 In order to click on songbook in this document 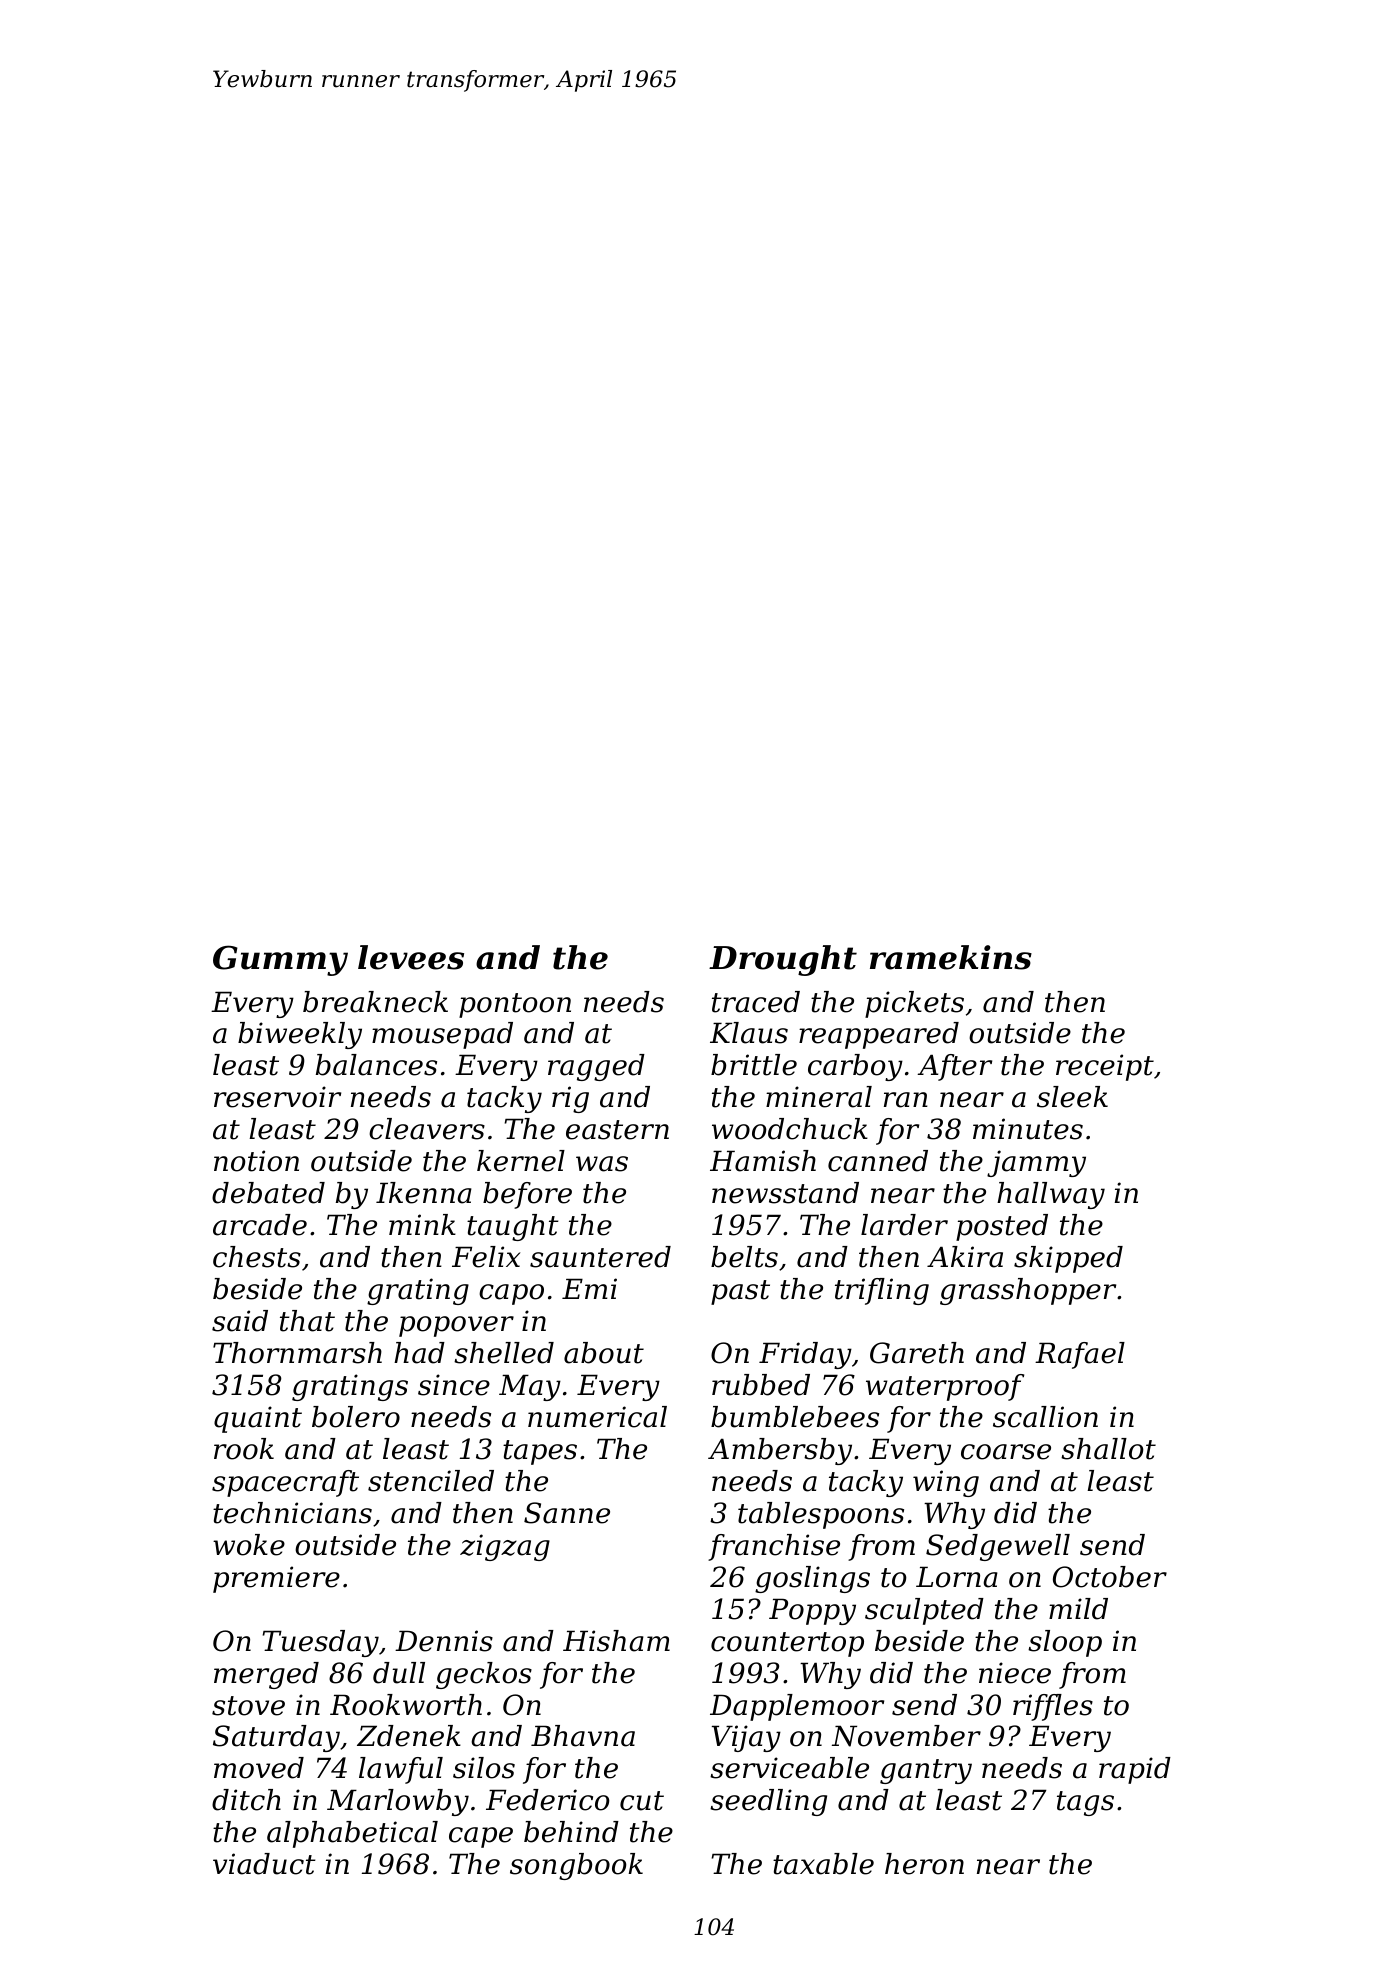, I will do `click(576, 1866)`.
